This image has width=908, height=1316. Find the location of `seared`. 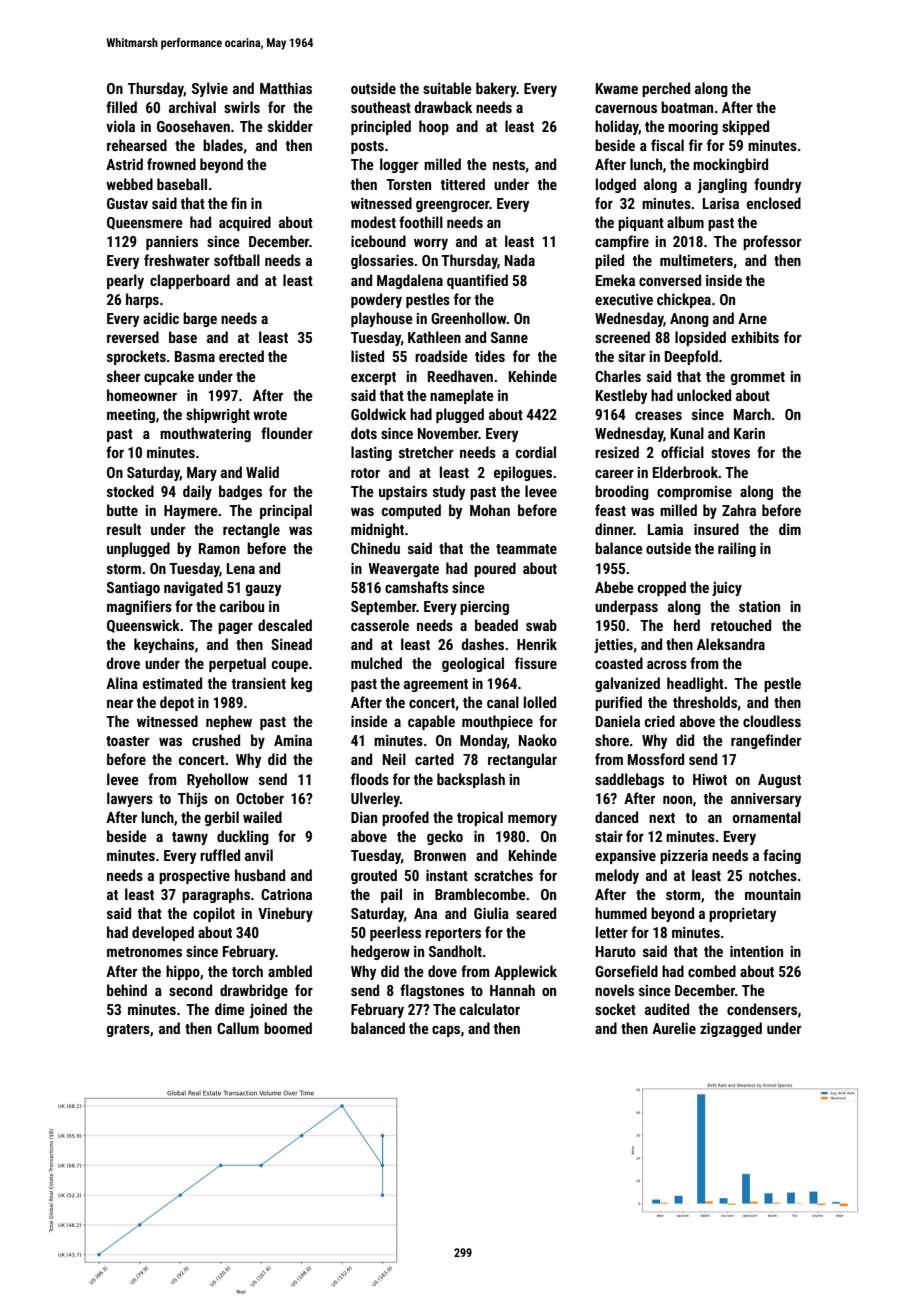

seared is located at coordinates (536, 913).
